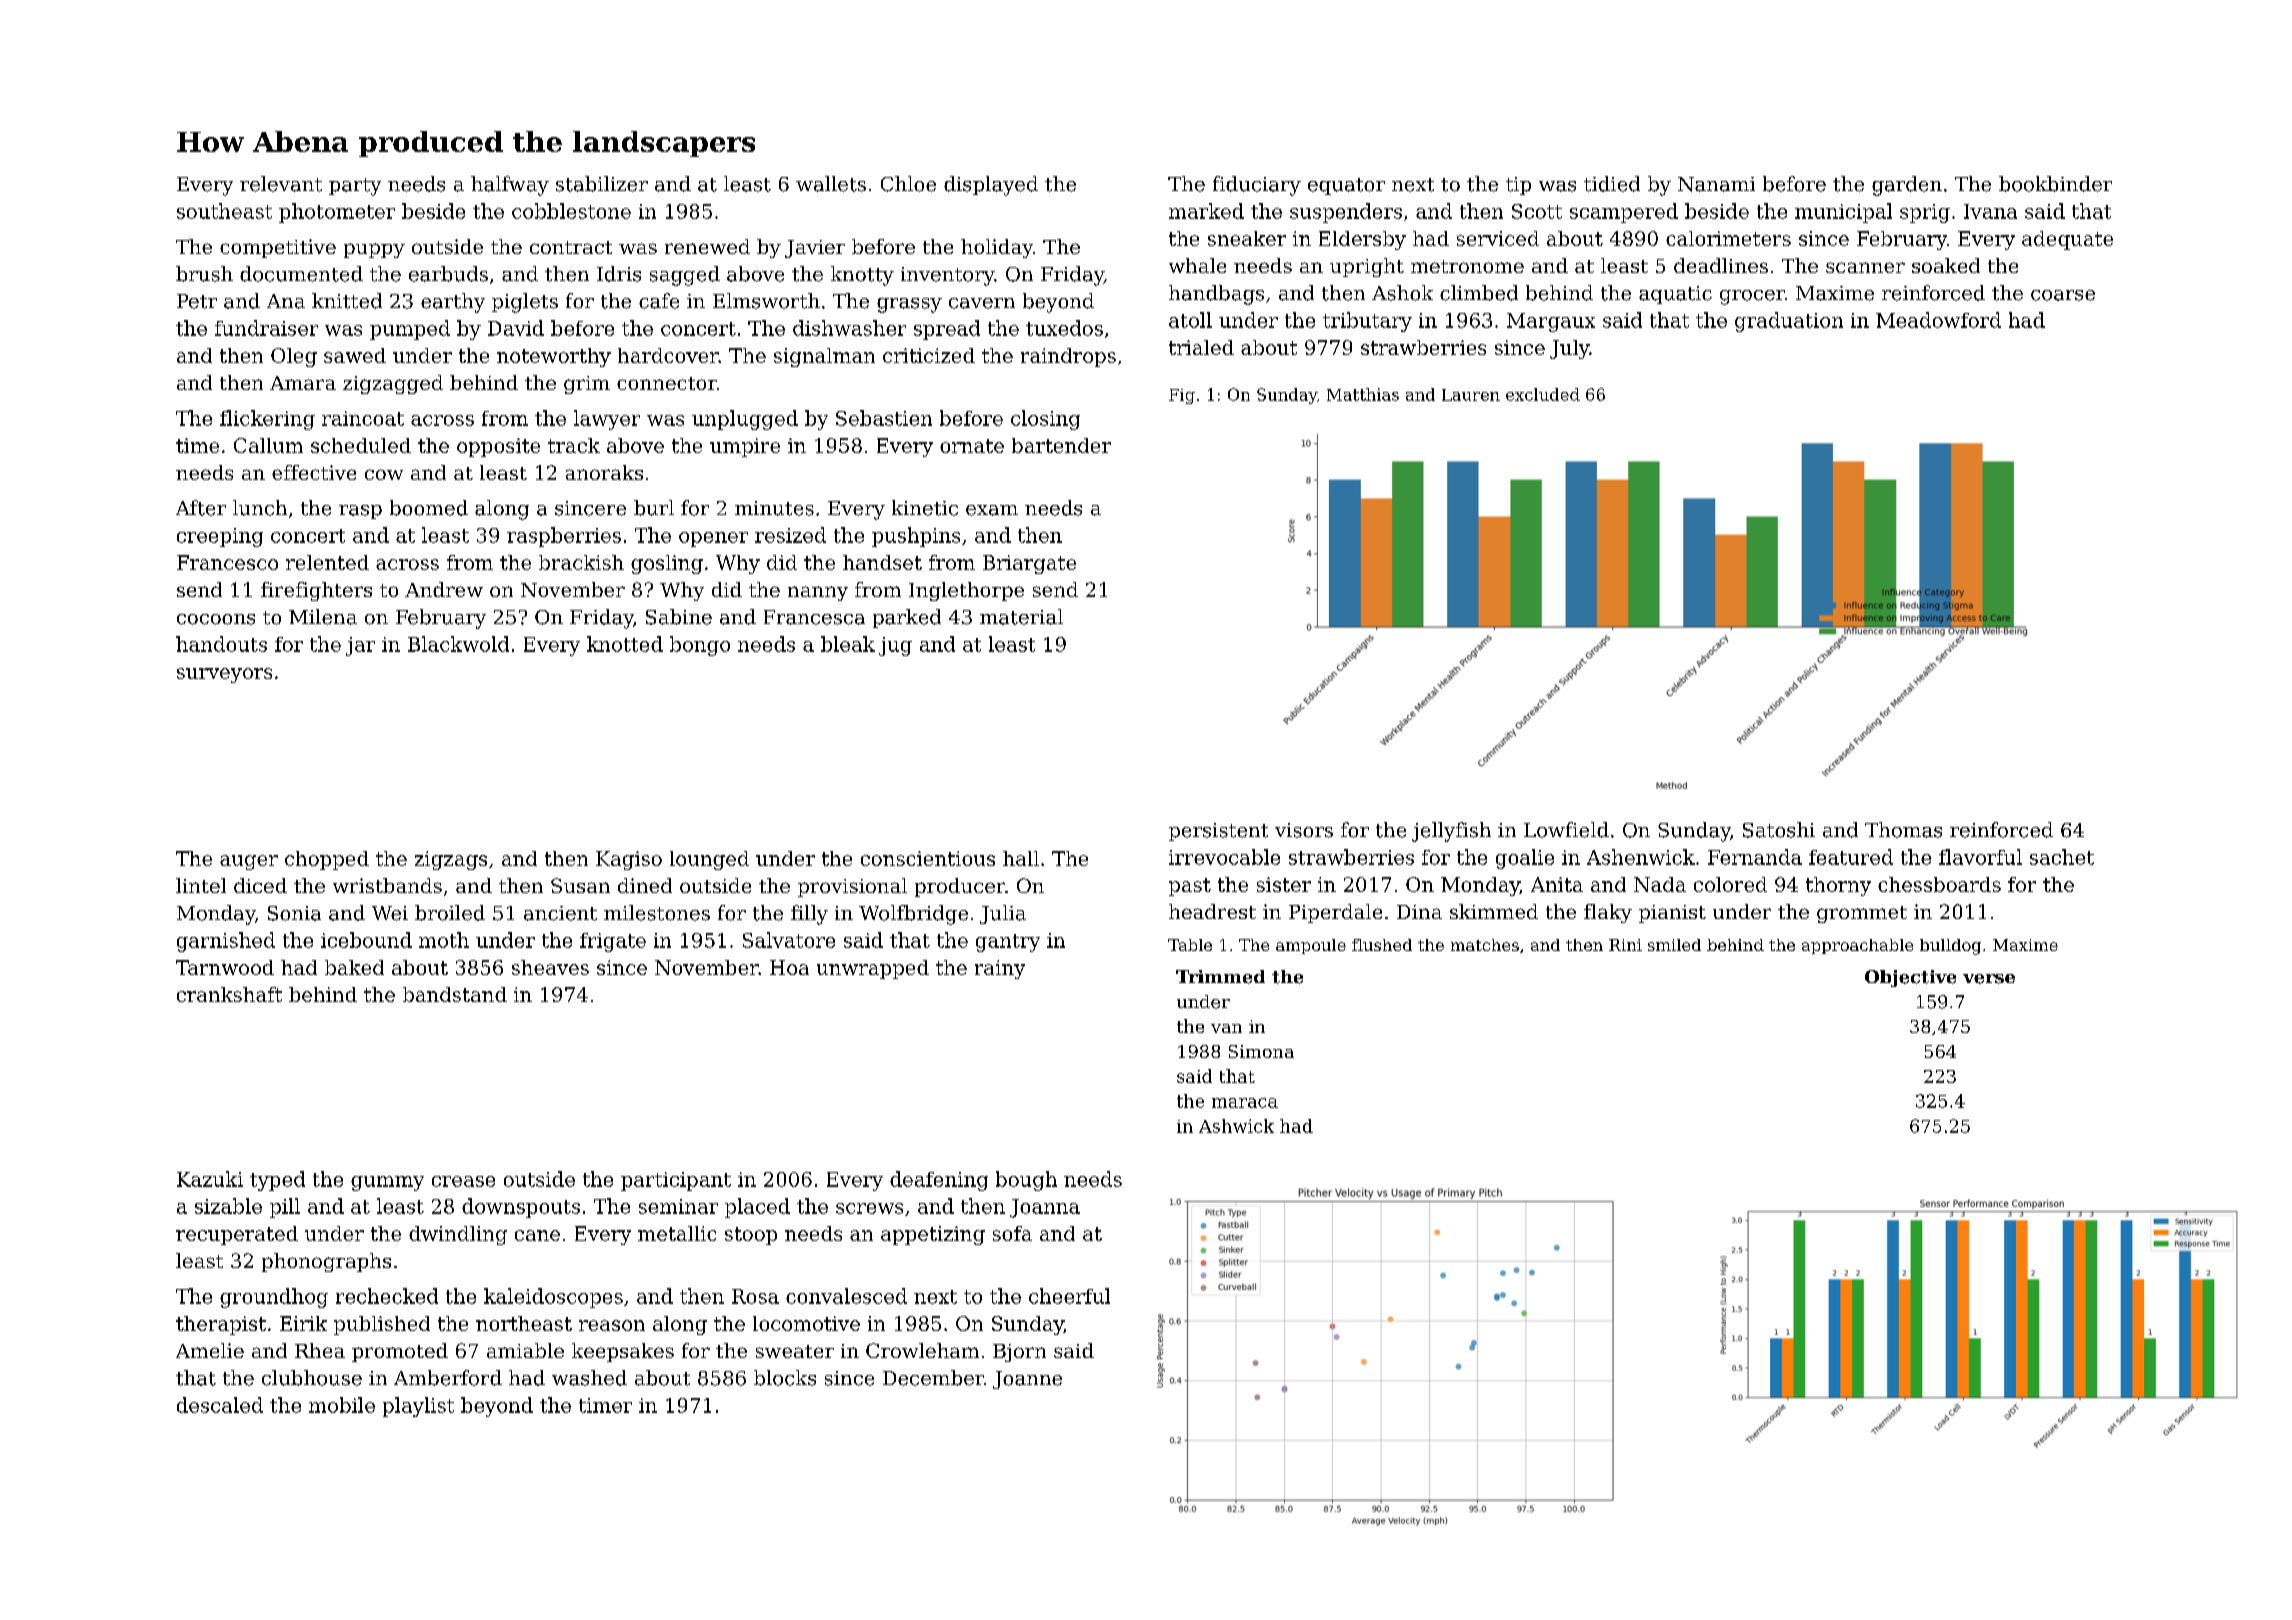 The width and height of the screenshot is (2292, 1620). I want to click on Wolfbridge, so click(913, 915).
